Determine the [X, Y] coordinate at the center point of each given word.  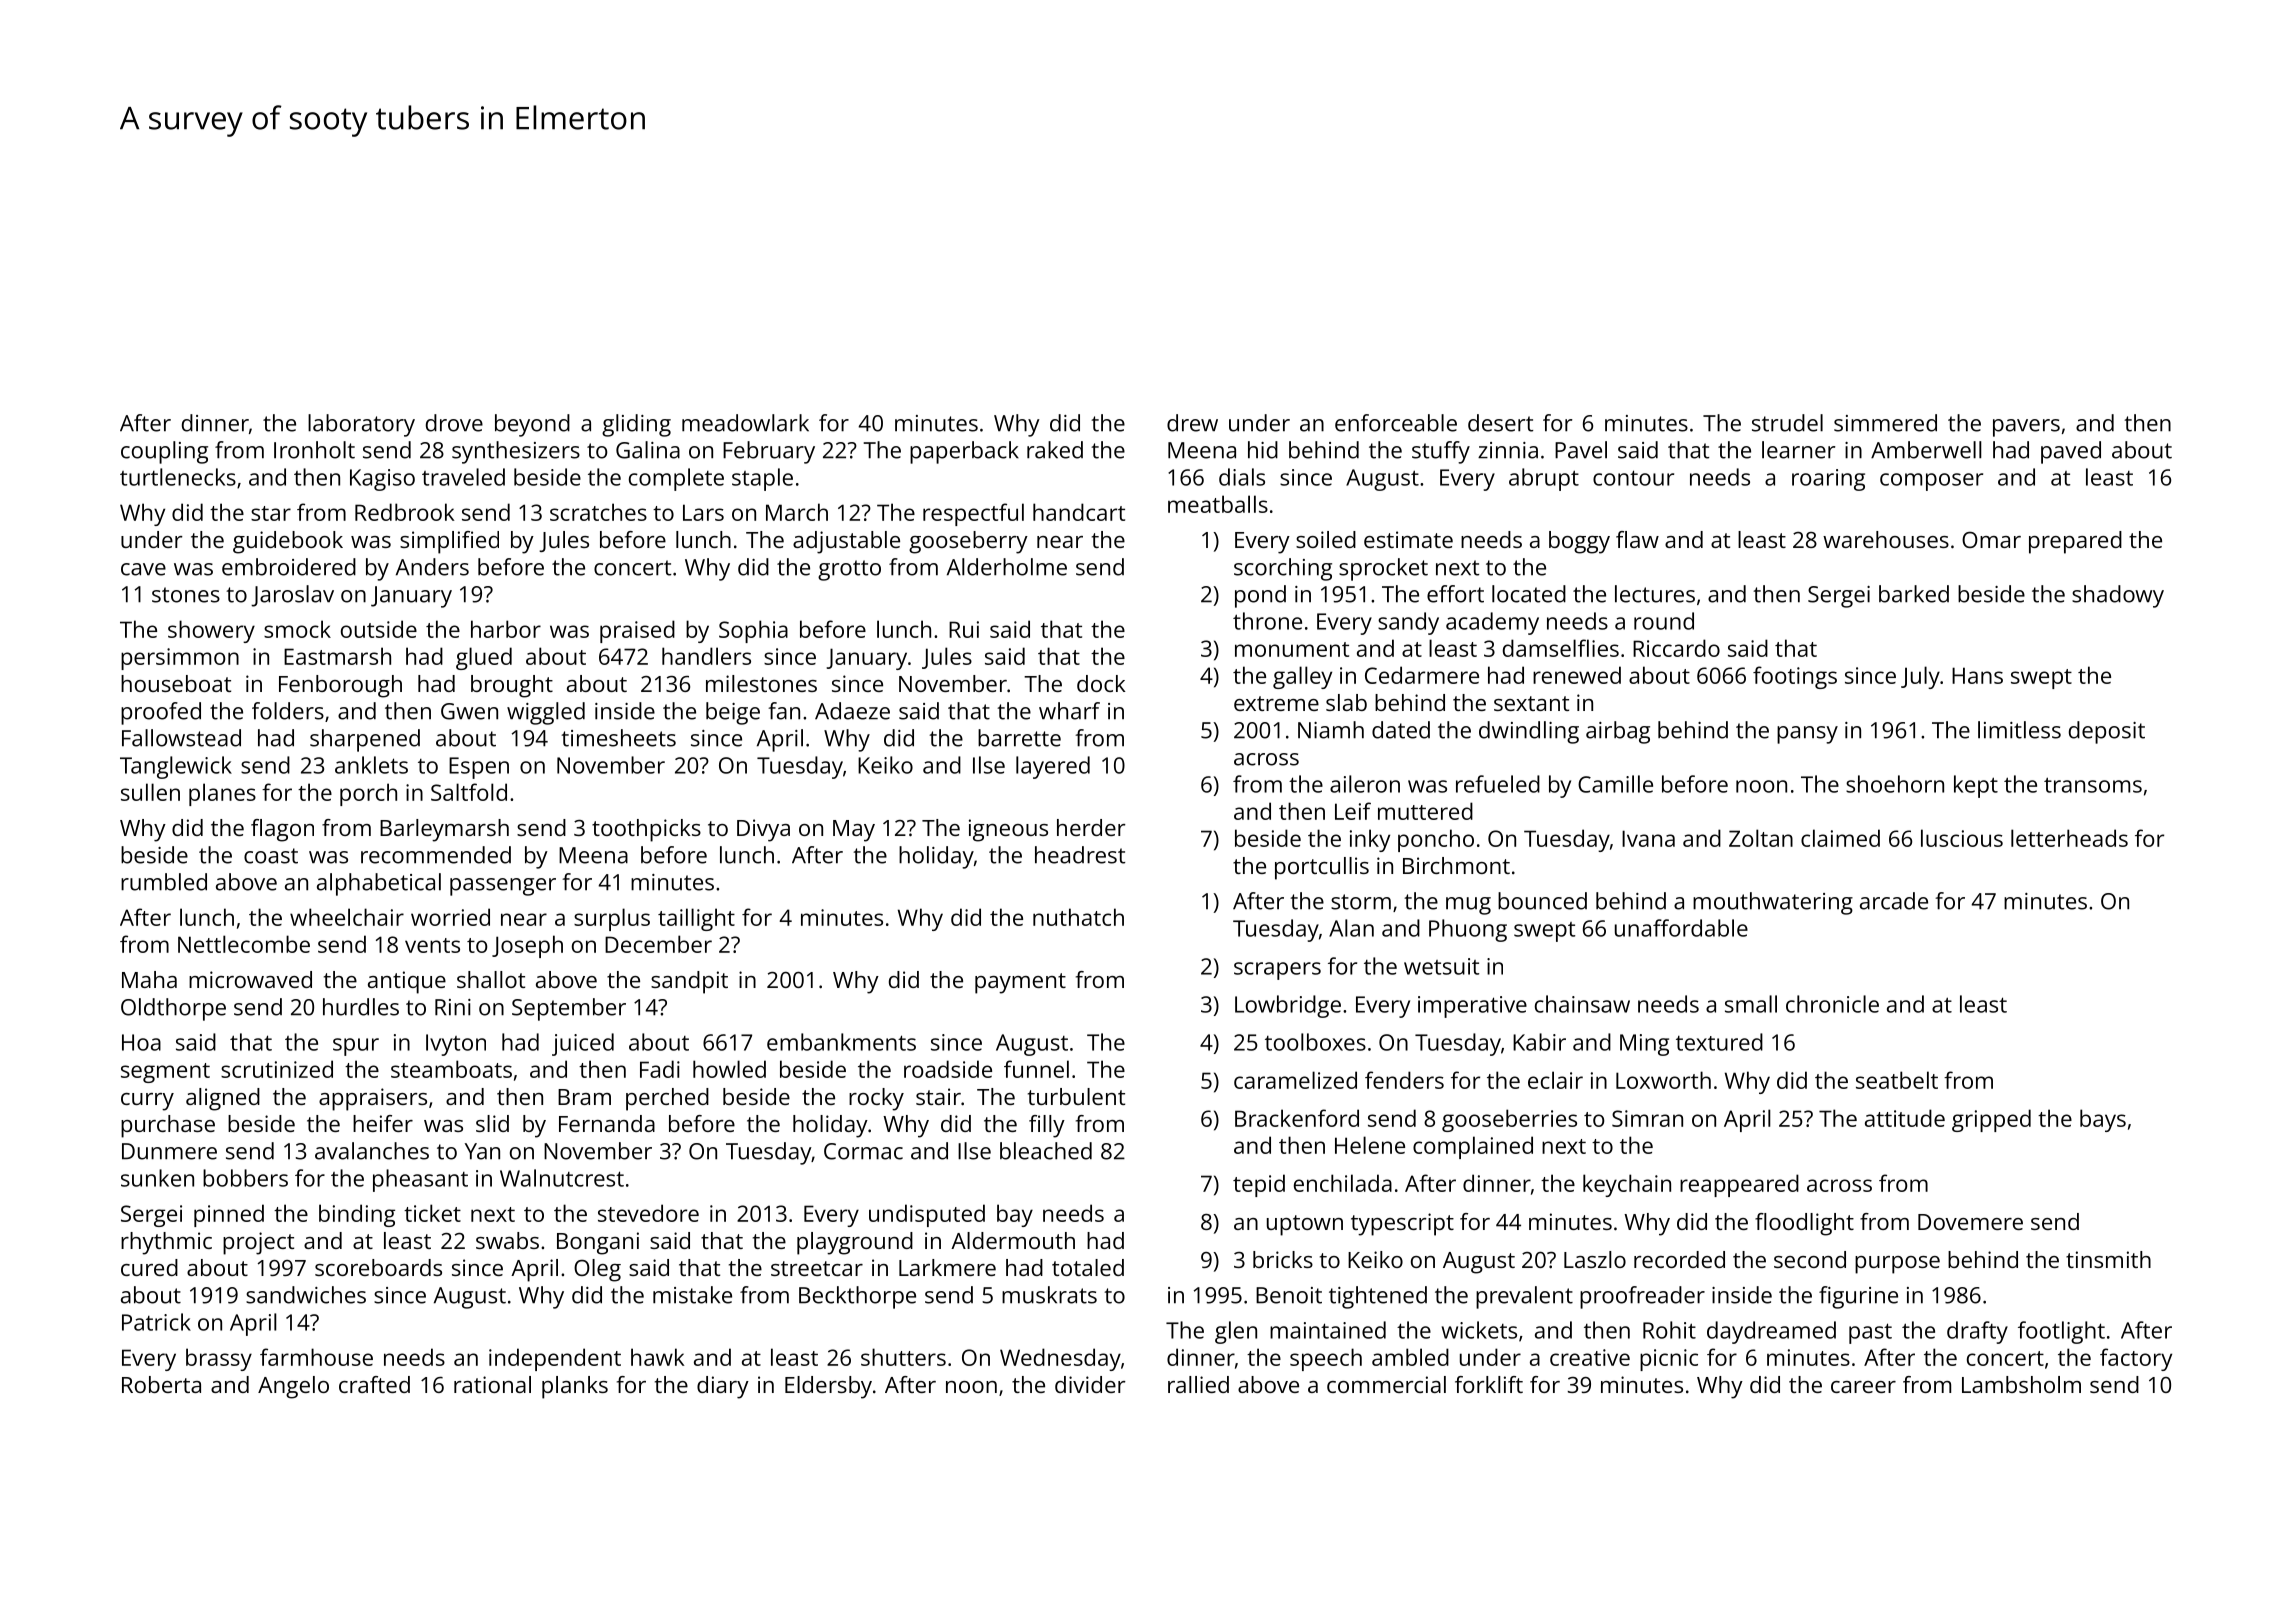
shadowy [2118, 596]
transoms [2093, 785]
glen [1236, 1332]
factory [2136, 1359]
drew [1192, 423]
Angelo [293, 1387]
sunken [157, 1178]
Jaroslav [292, 596]
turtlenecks [178, 477]
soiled [1326, 539]
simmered [1885, 423]
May [854, 831]
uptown [1305, 1225]
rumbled [164, 882]
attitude [1905, 1118]
